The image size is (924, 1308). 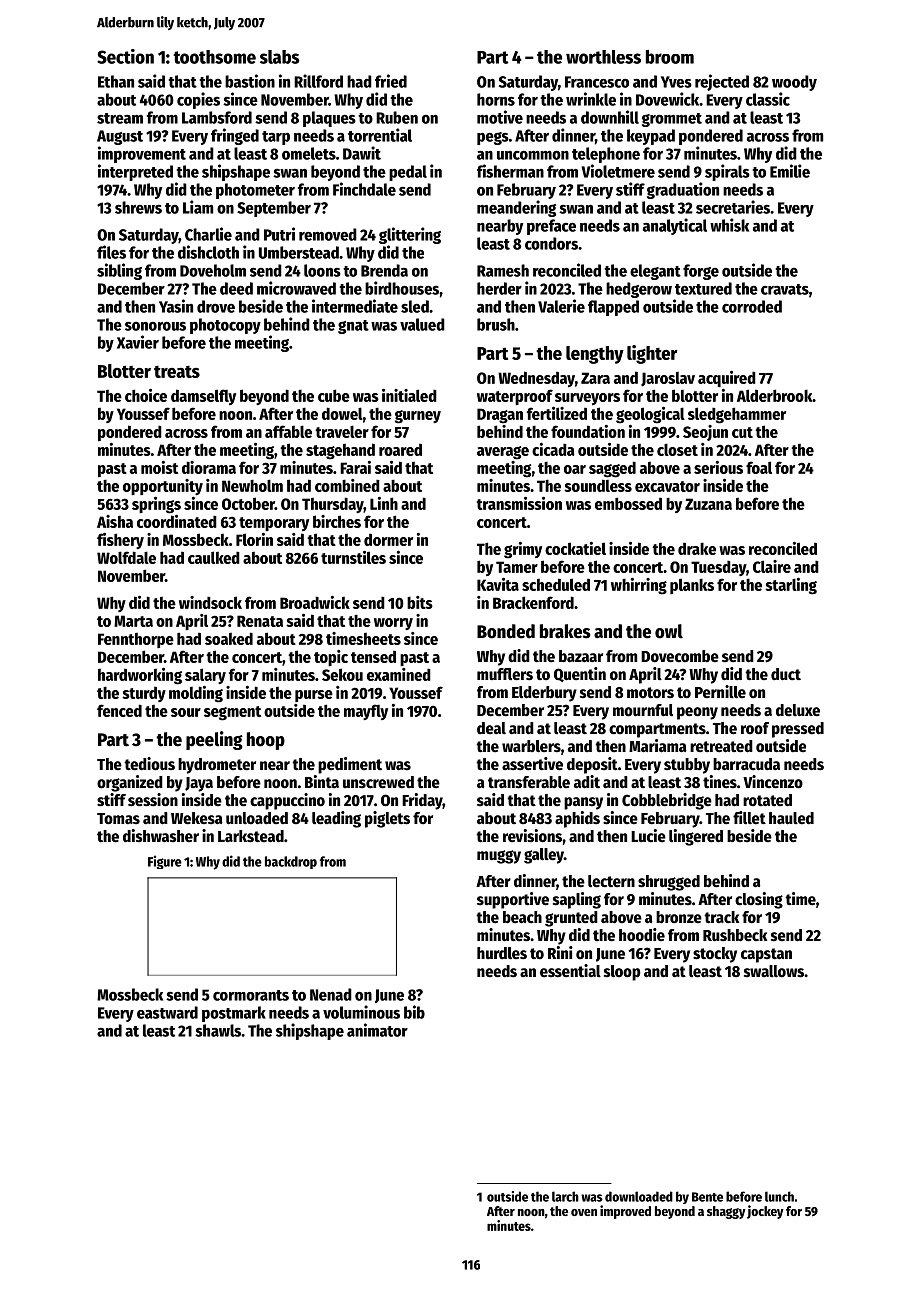 I want to click on shawls, so click(x=218, y=1030).
